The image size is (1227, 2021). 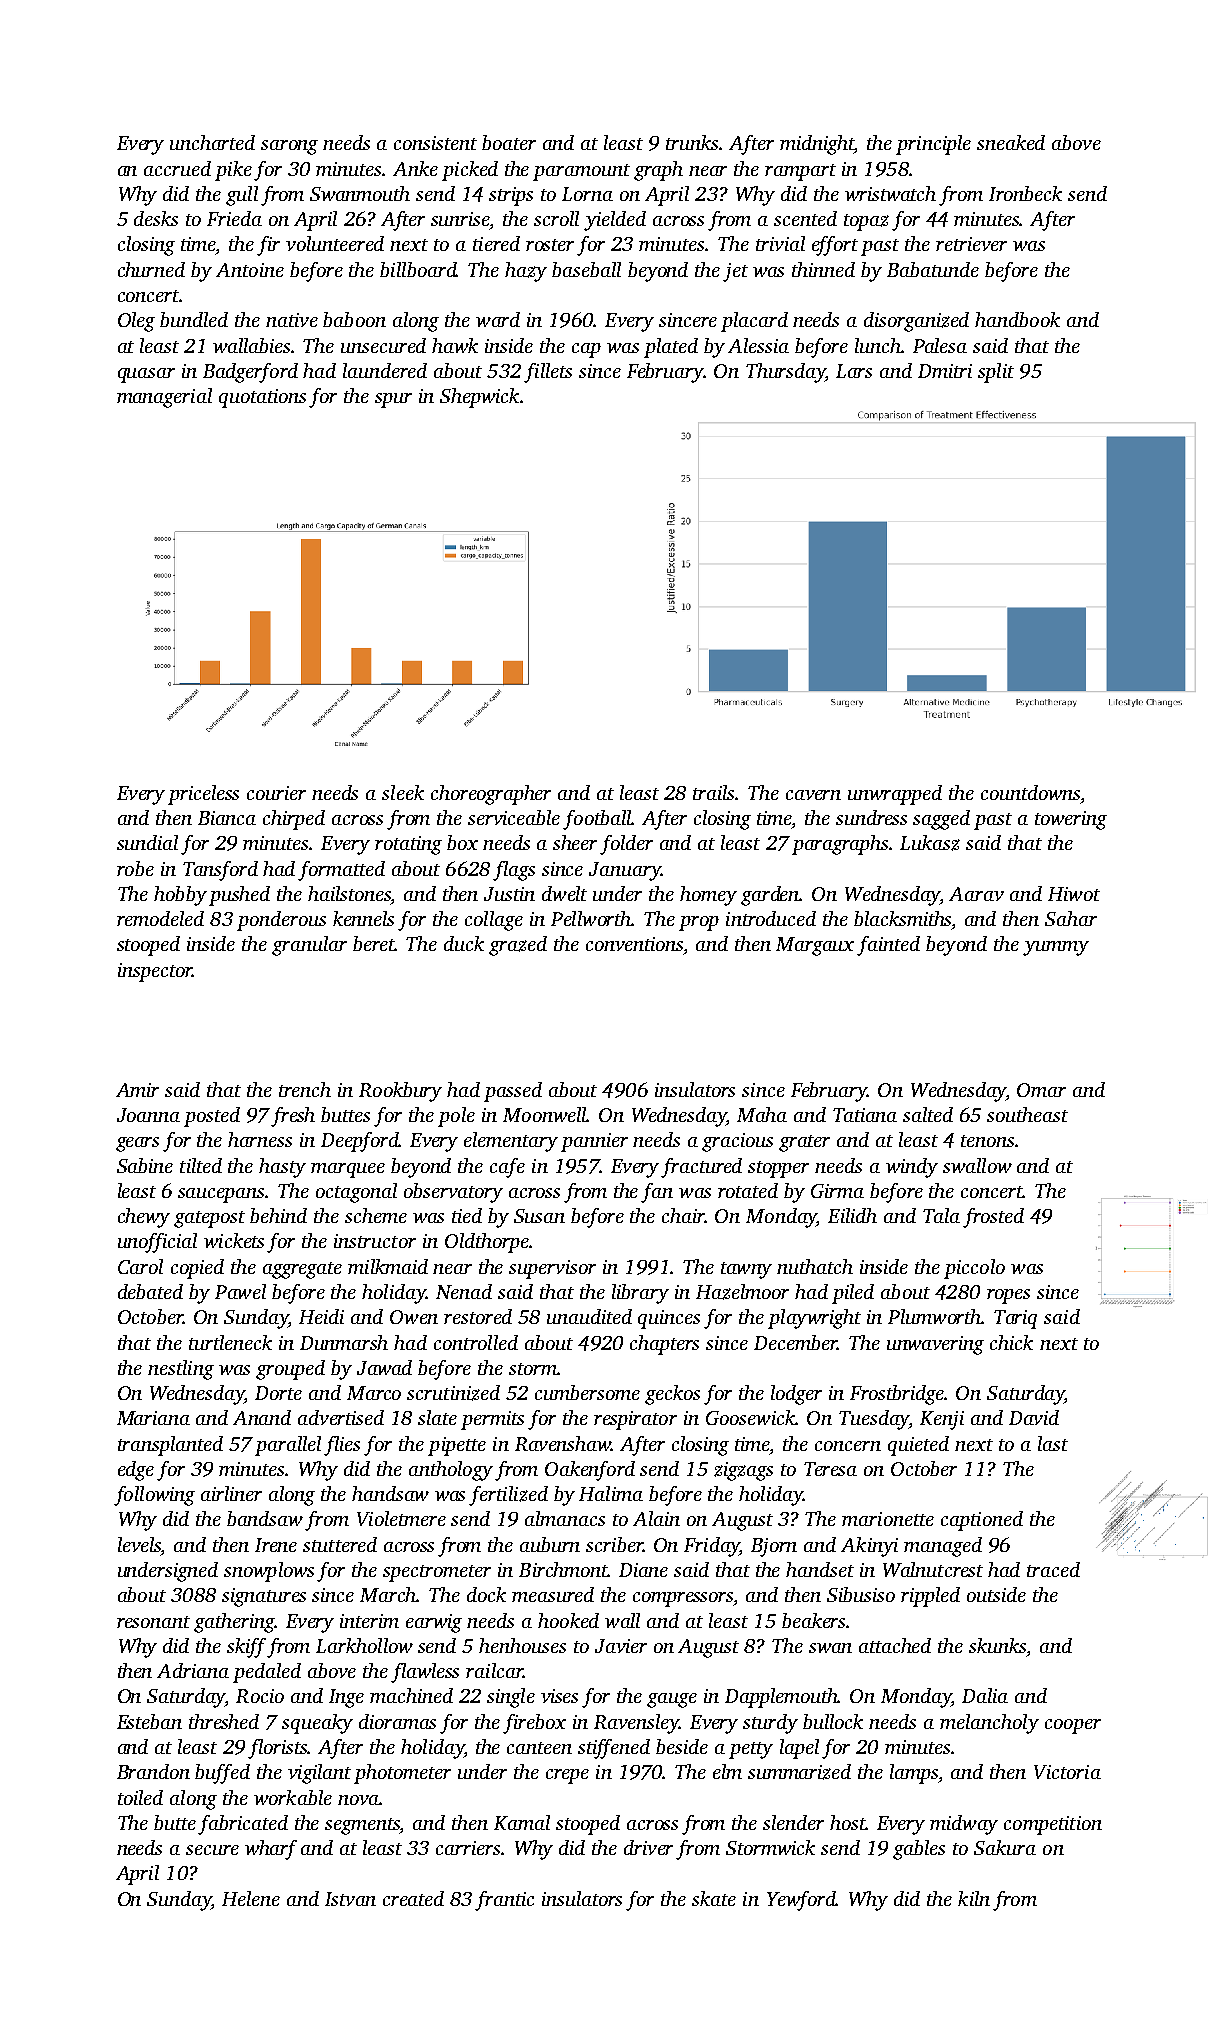 What do you see at coordinates (589, 1316) in the page?
I see `unaudited` at bounding box center [589, 1316].
